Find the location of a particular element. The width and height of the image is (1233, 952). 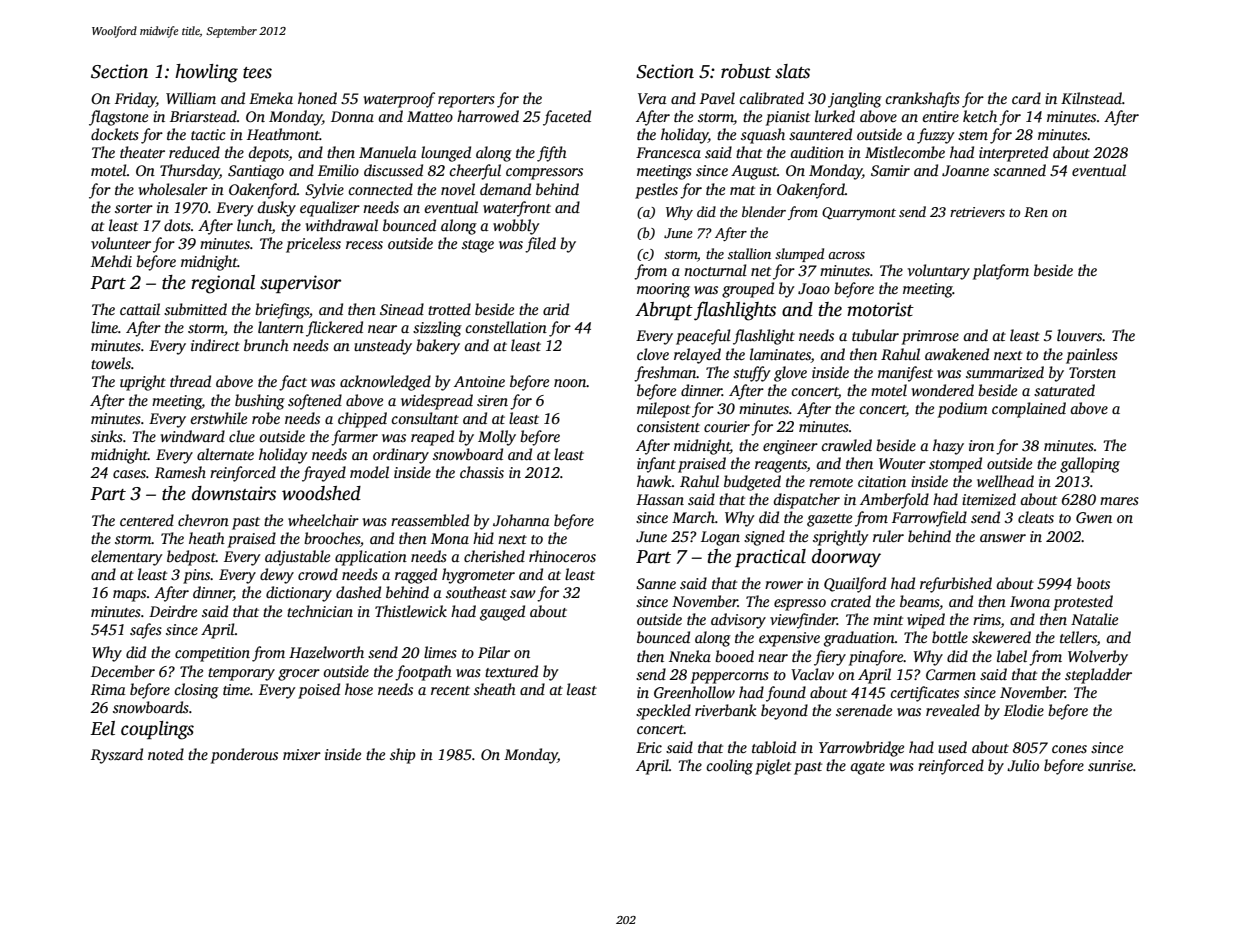

jangling is located at coordinates (855, 100).
